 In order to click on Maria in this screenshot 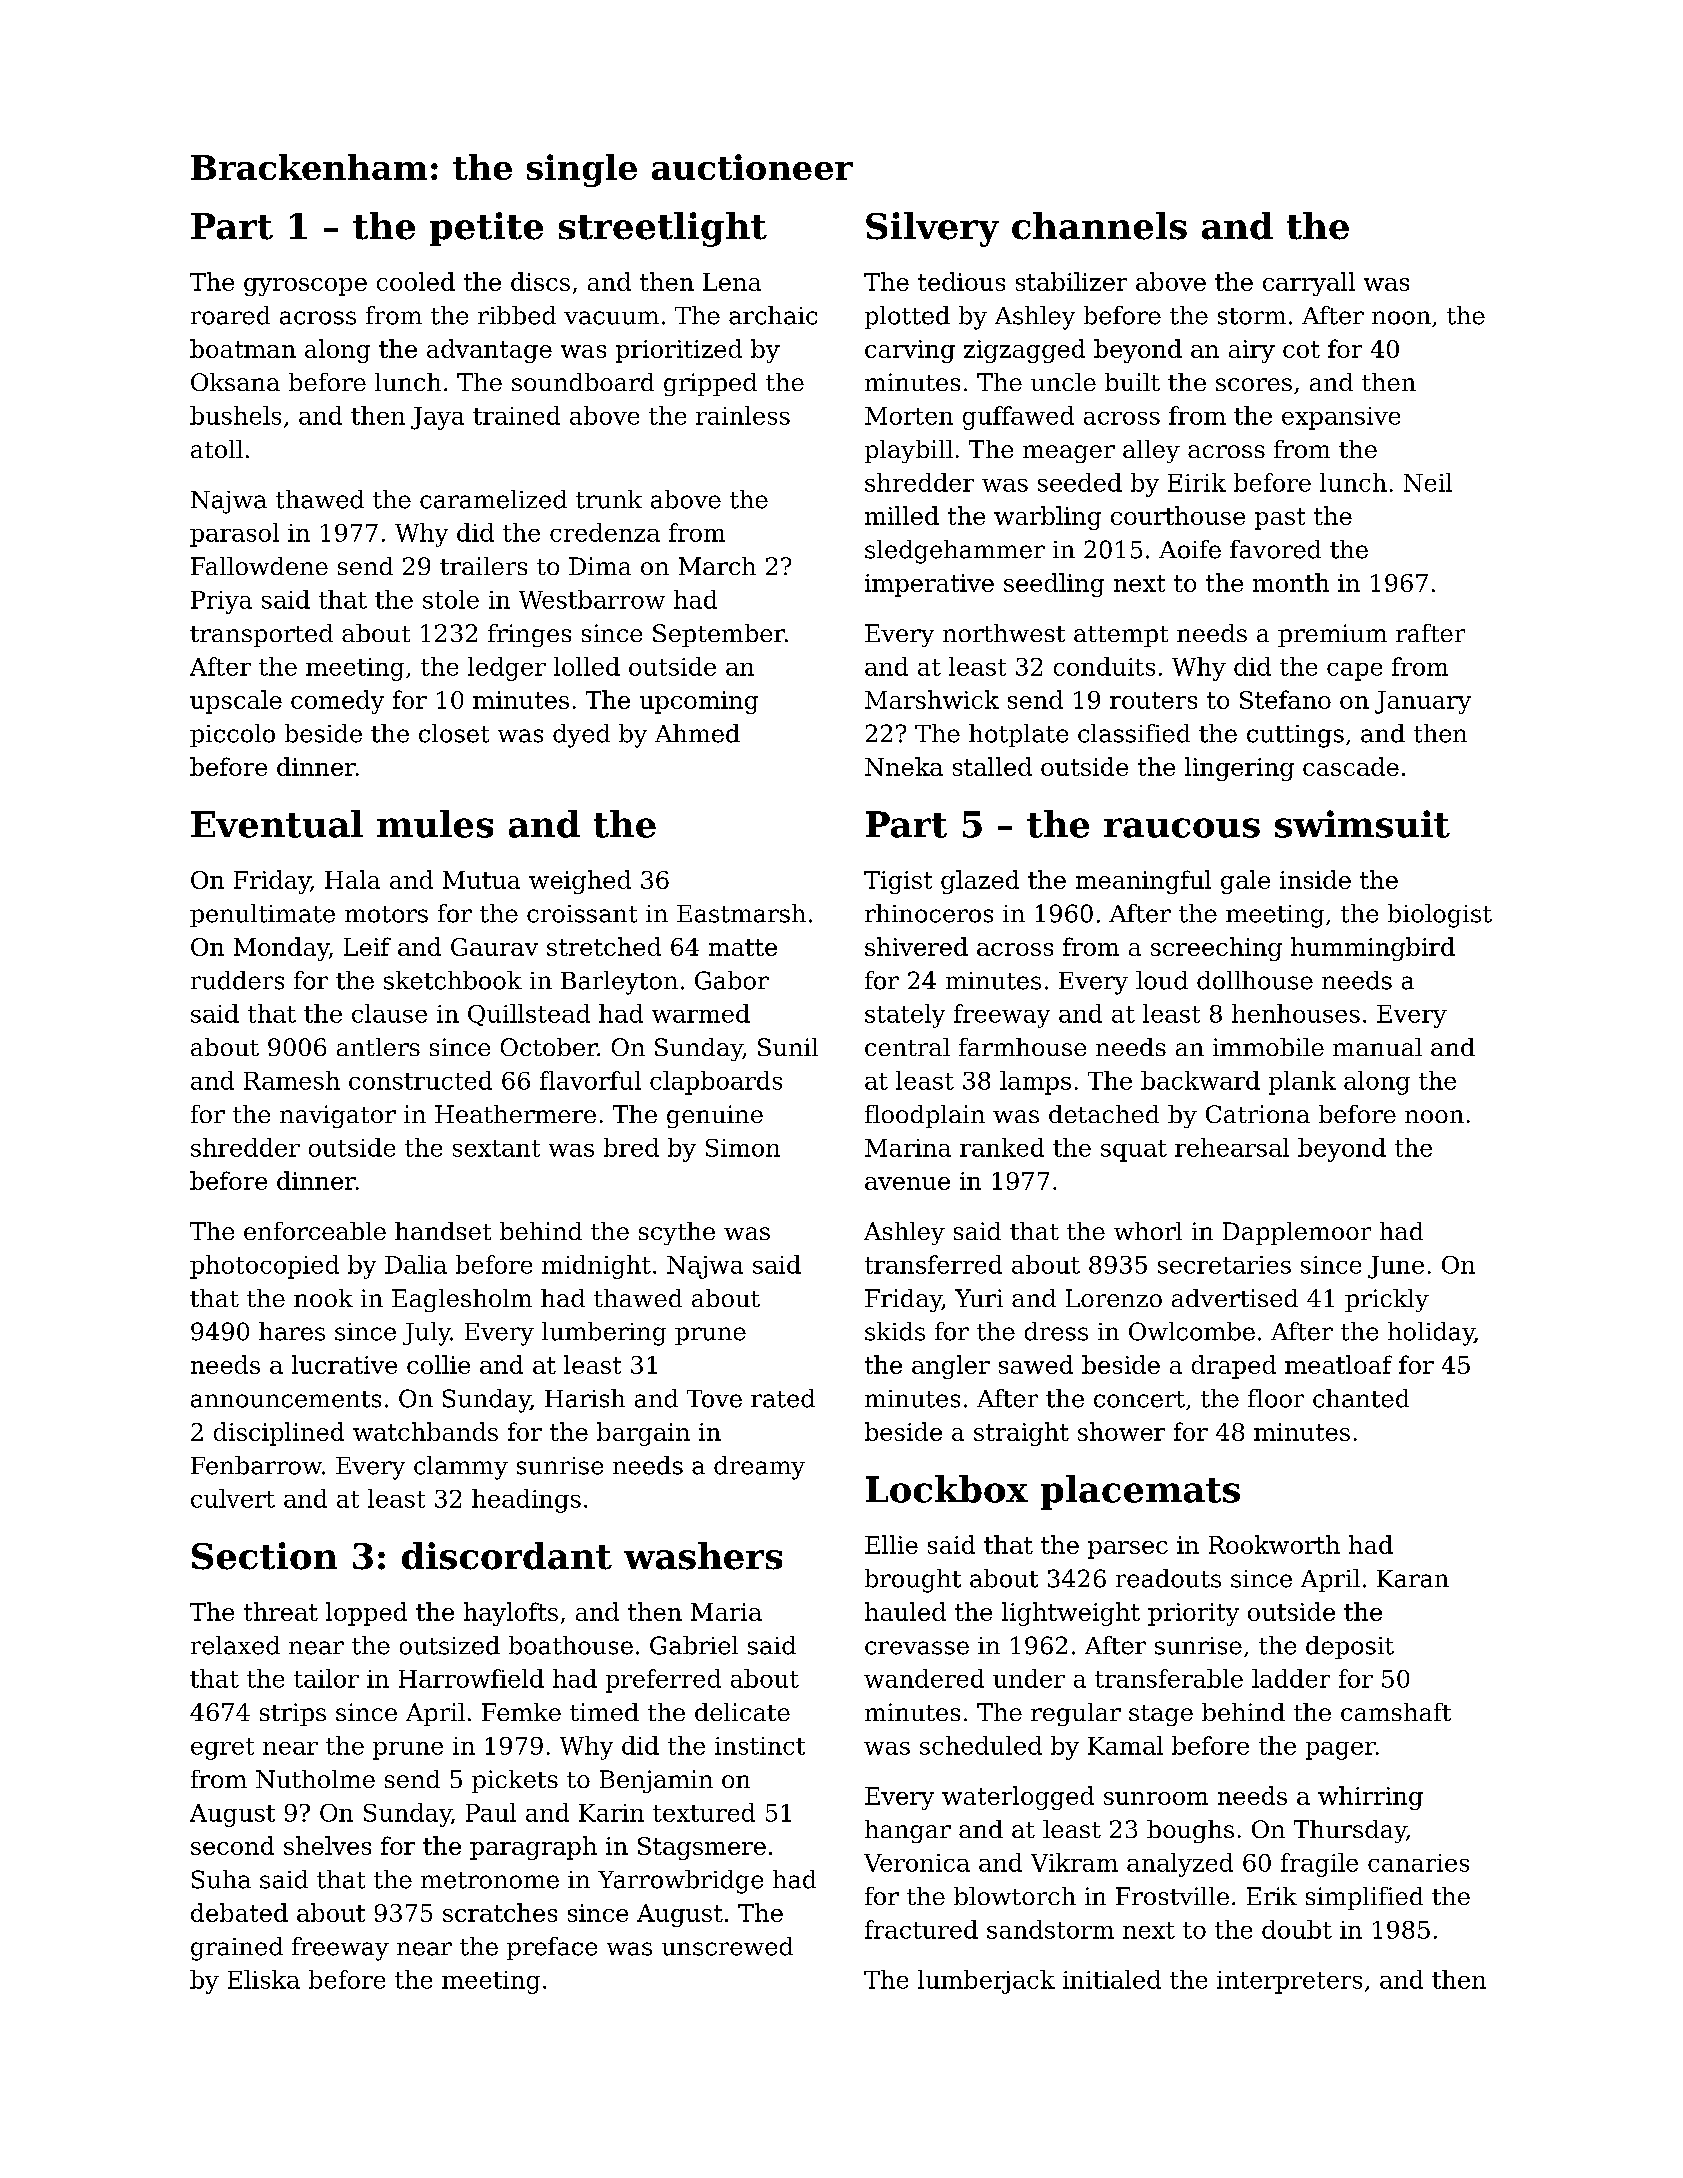, I will do `click(726, 1612)`.
